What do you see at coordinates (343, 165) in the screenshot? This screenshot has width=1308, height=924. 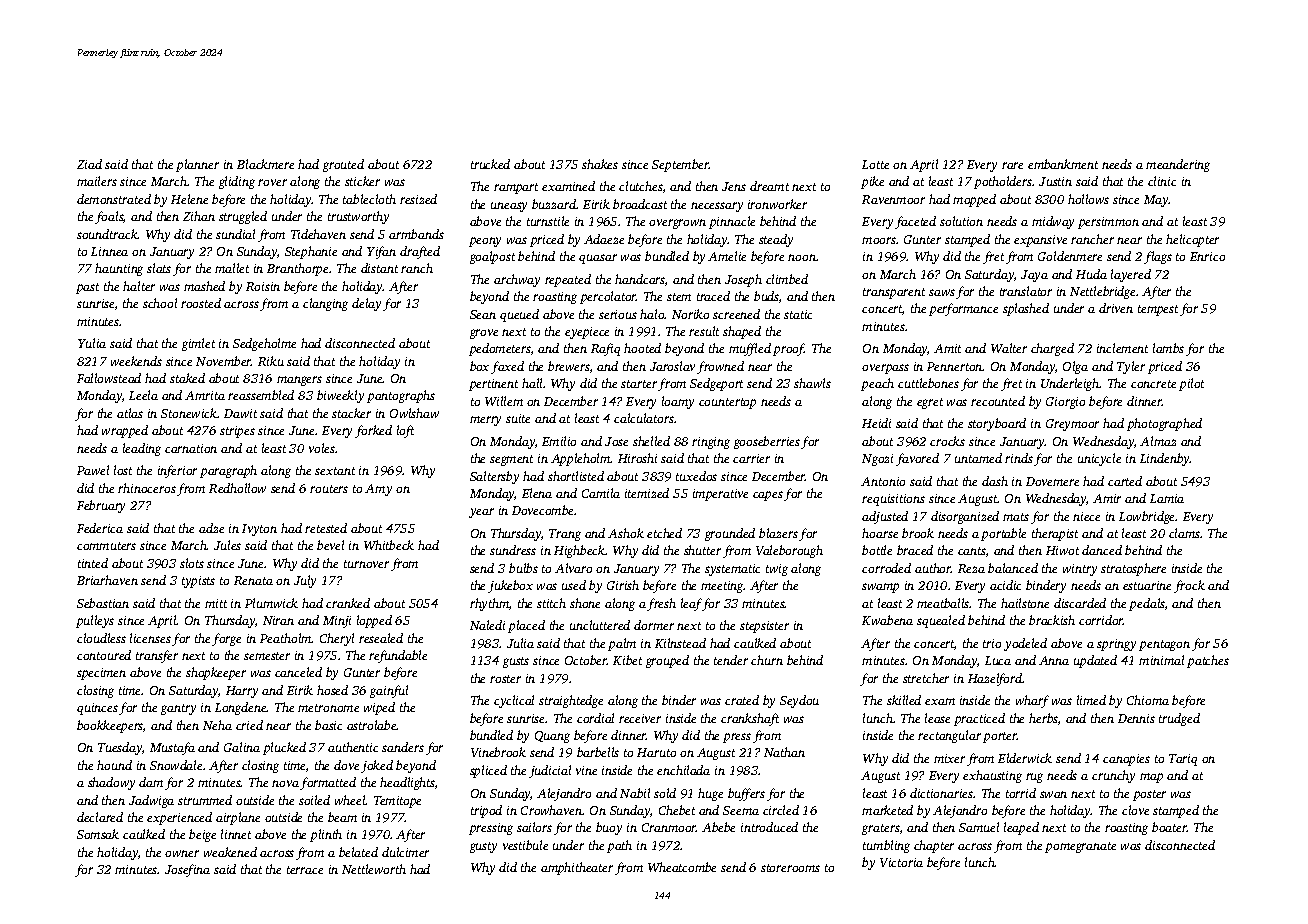 I see `grouted` at bounding box center [343, 165].
